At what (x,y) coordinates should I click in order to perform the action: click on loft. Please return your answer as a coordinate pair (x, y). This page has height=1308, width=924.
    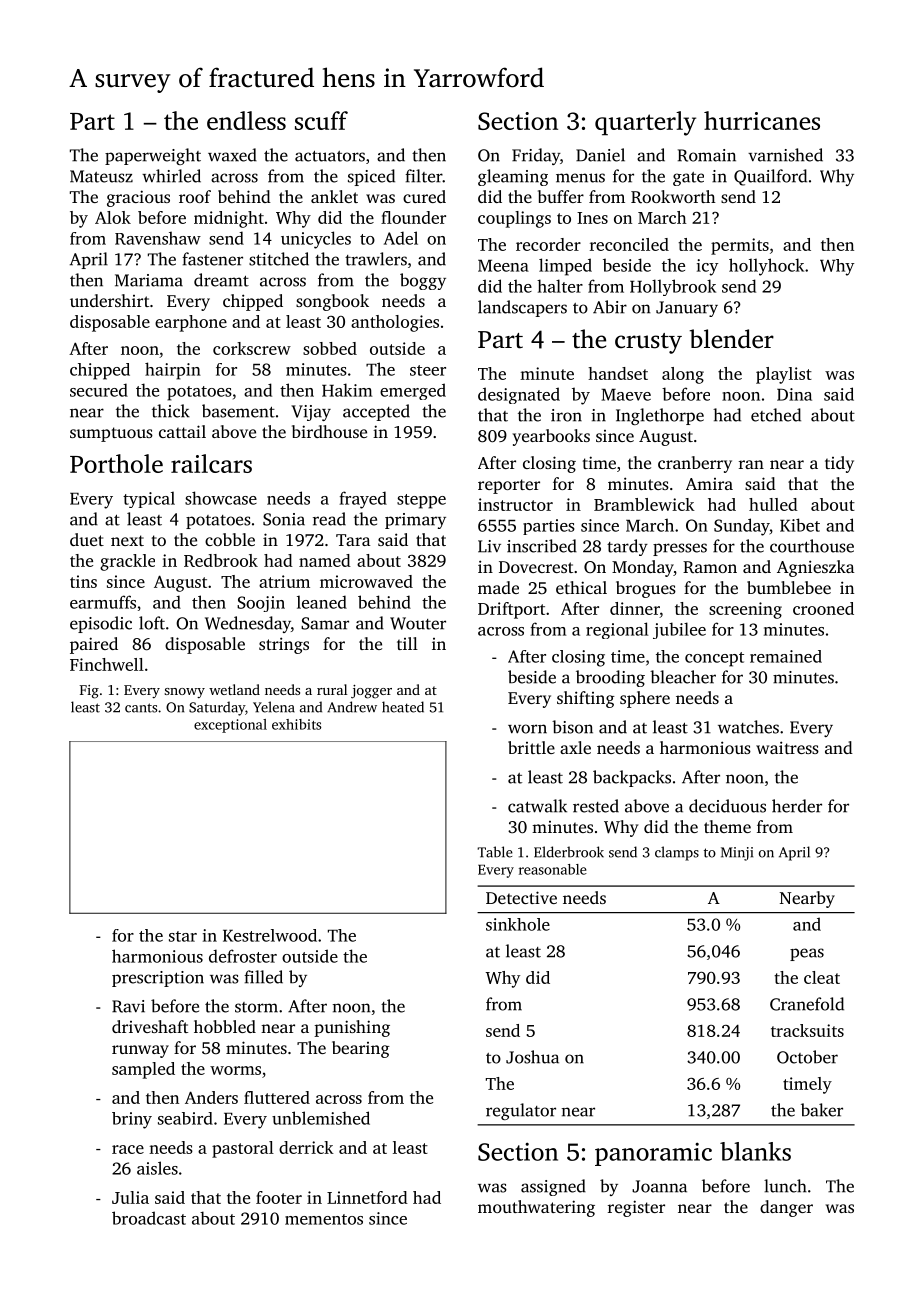
    Looking at the image, I should click on (152, 623).
